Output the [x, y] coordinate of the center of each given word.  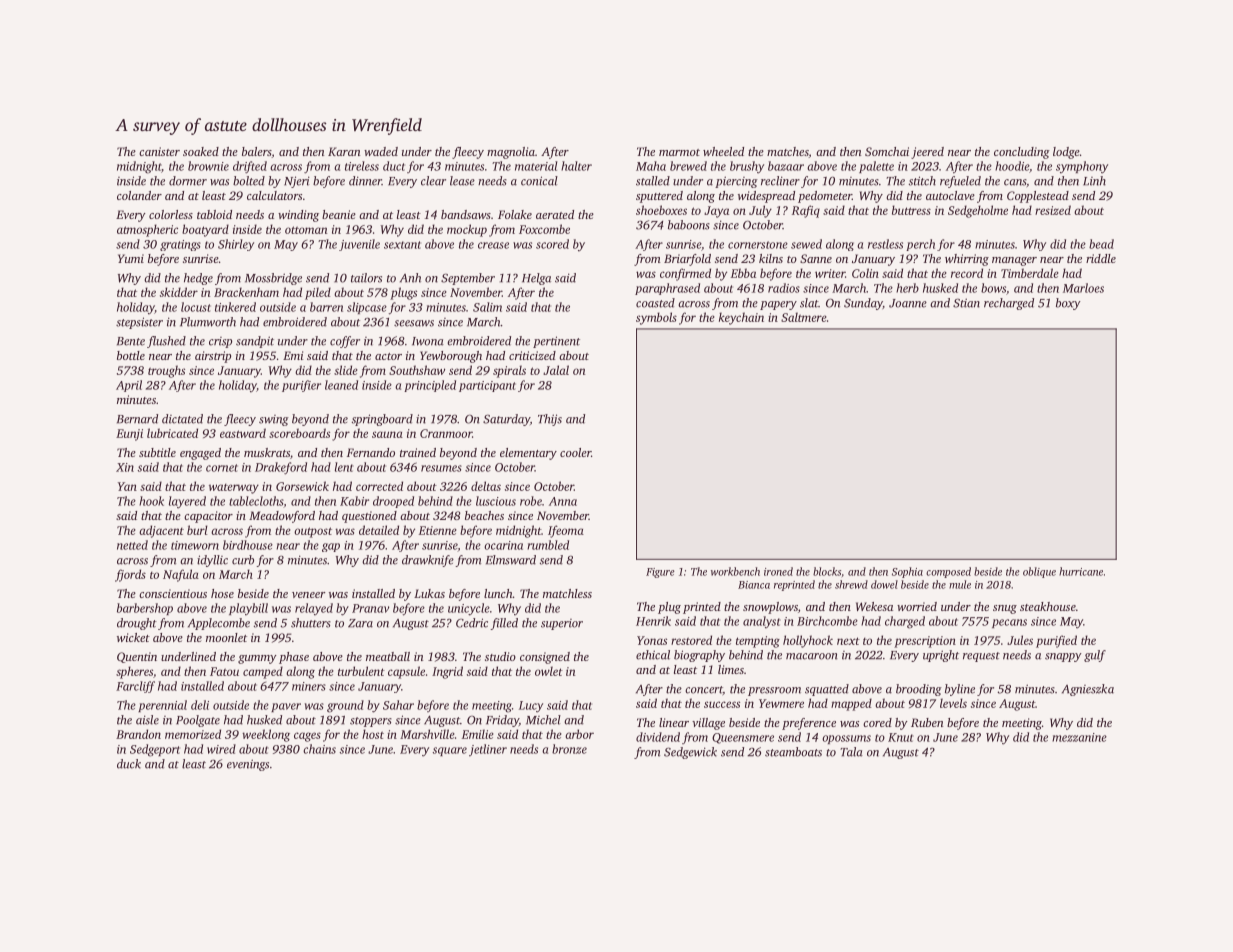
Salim [487, 307]
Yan [127, 486]
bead [1101, 244]
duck [129, 764]
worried [917, 606]
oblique [1039, 572]
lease [462, 181]
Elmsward [511, 560]
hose [222, 593]
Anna [563, 501]
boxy [1068, 304]
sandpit [255, 342]
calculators [274, 195]
